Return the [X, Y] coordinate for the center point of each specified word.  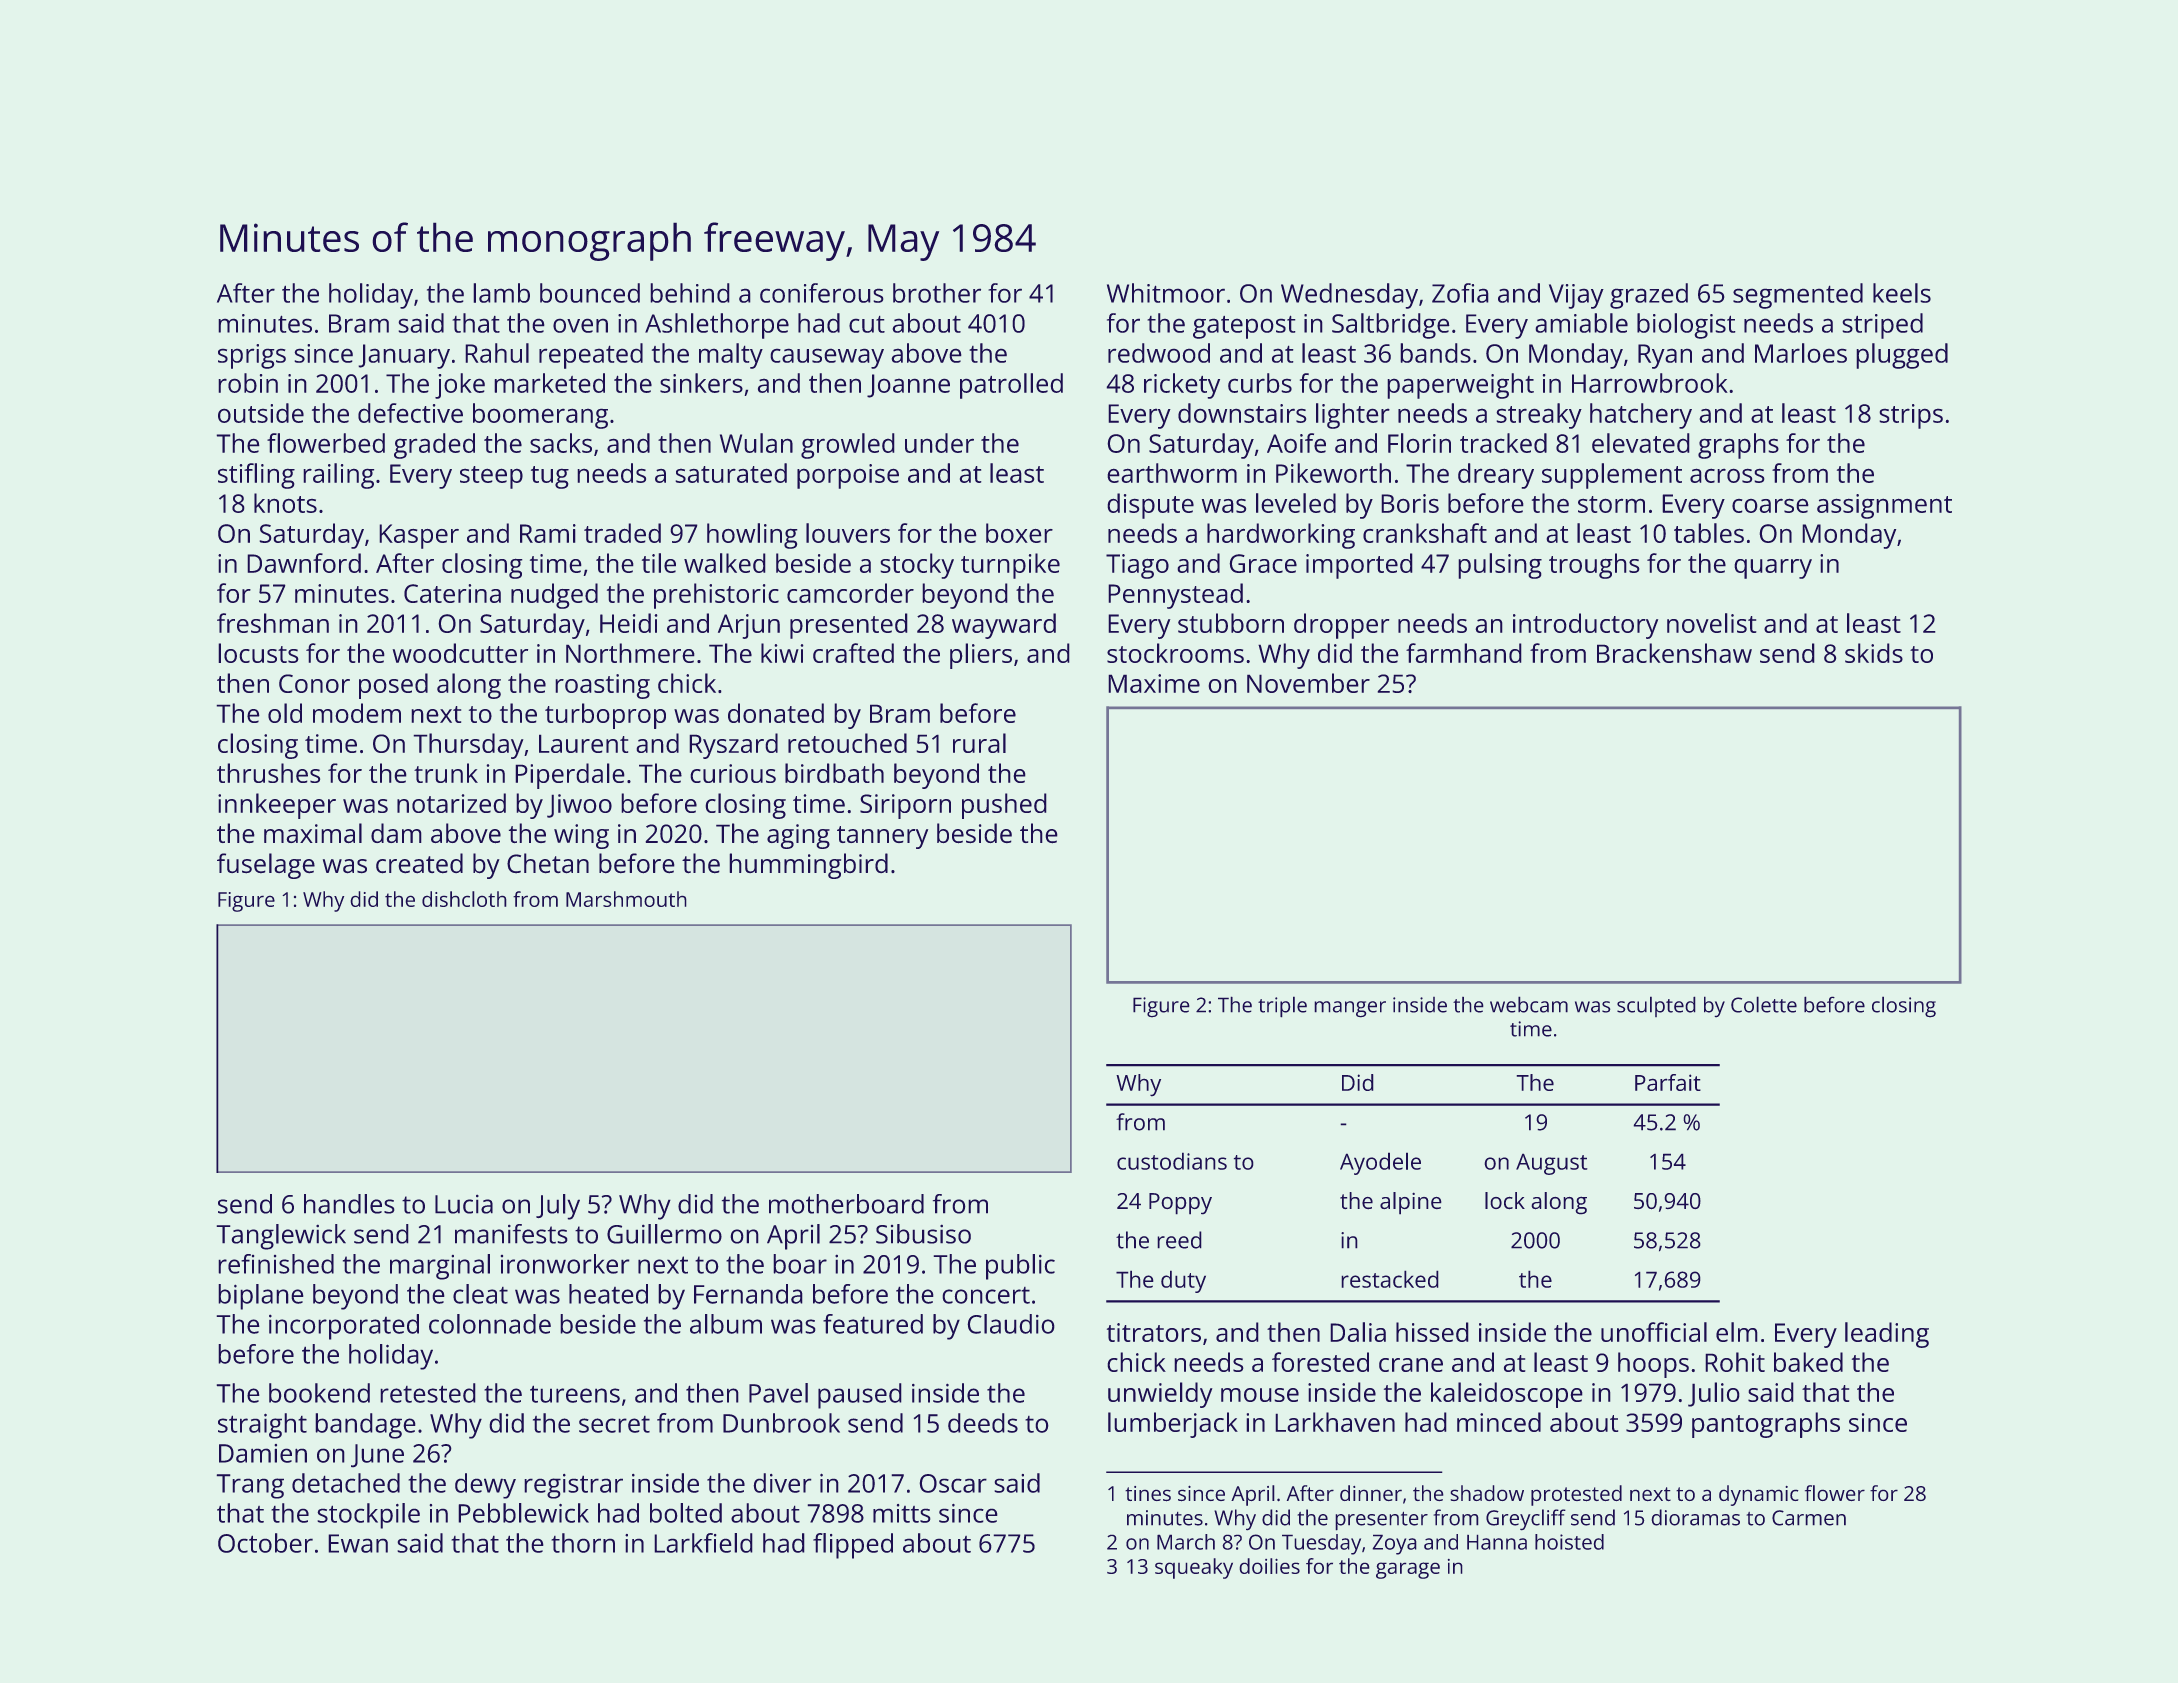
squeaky [1194, 1568]
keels [1902, 293]
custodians [1172, 1161]
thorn [583, 1543]
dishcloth [464, 899]
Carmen [1809, 1518]
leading [1887, 1335]
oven [580, 326]
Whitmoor [1166, 293]
